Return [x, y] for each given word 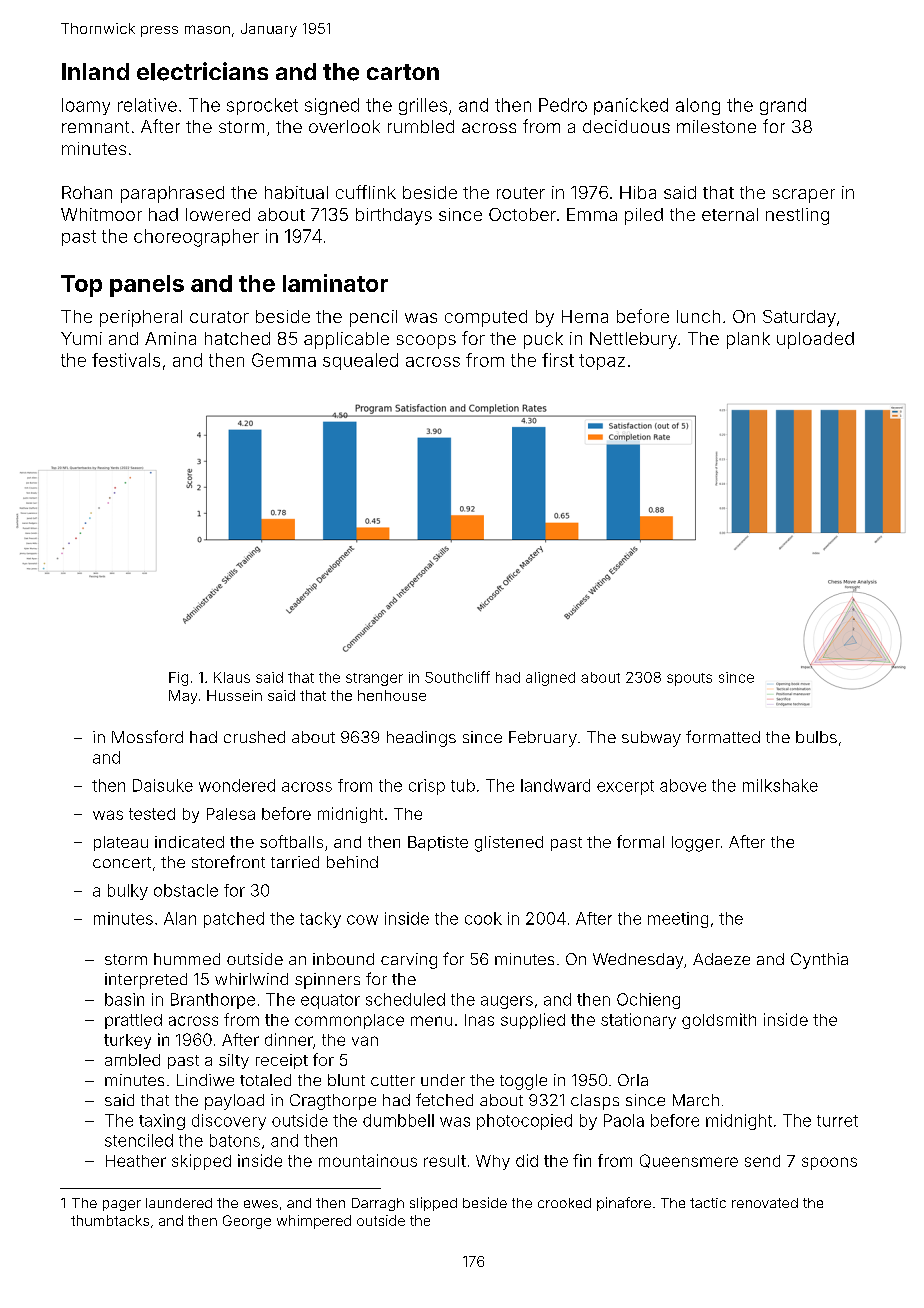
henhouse [392, 695]
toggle [523, 1082]
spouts [689, 679]
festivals [126, 360]
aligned [550, 679]
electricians [202, 71]
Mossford [147, 736]
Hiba [638, 192]
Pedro [563, 105]
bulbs [816, 737]
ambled [132, 1060]
